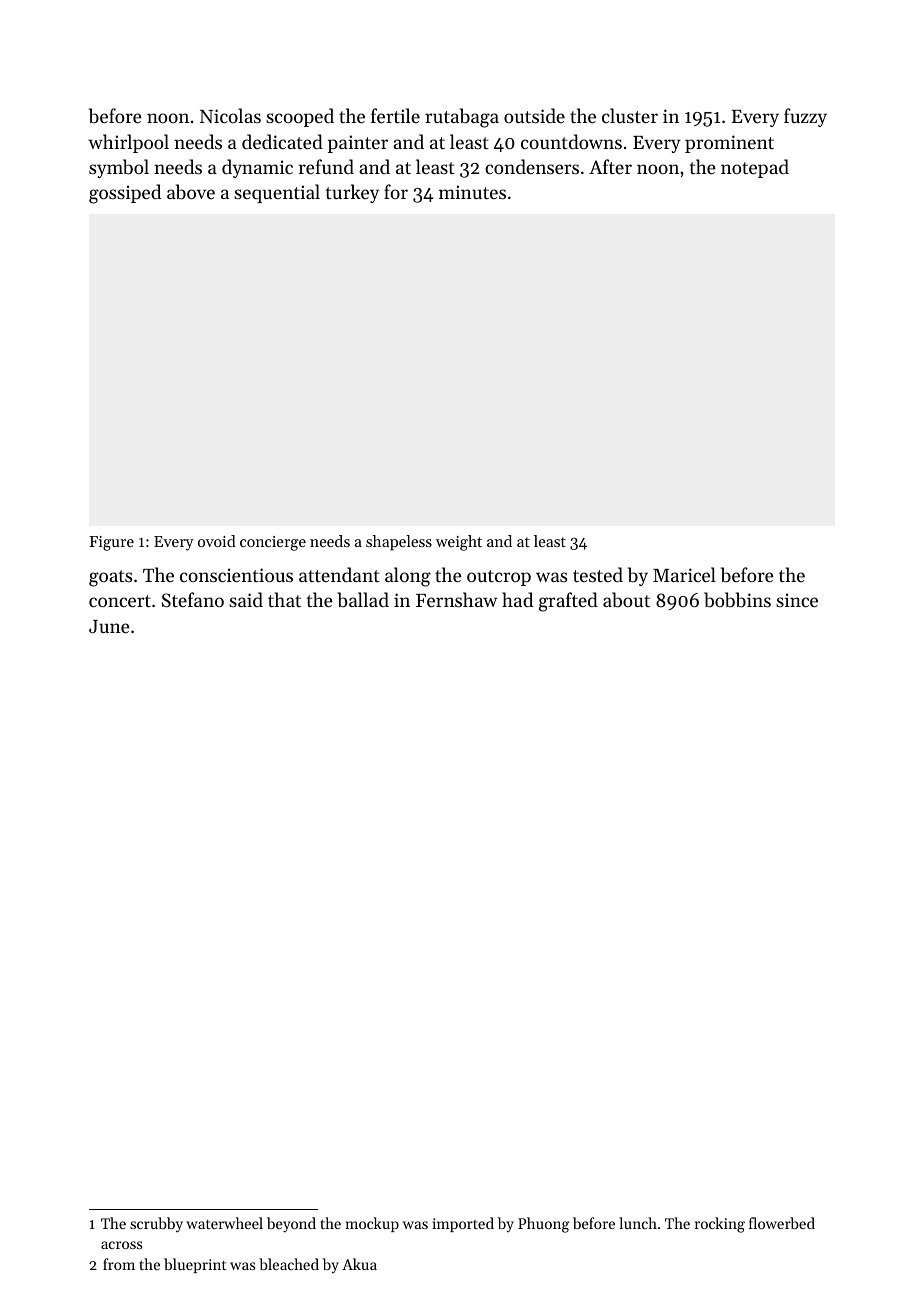  What do you see at coordinates (277, 193) in the screenshot?
I see `sequential` at bounding box center [277, 193].
